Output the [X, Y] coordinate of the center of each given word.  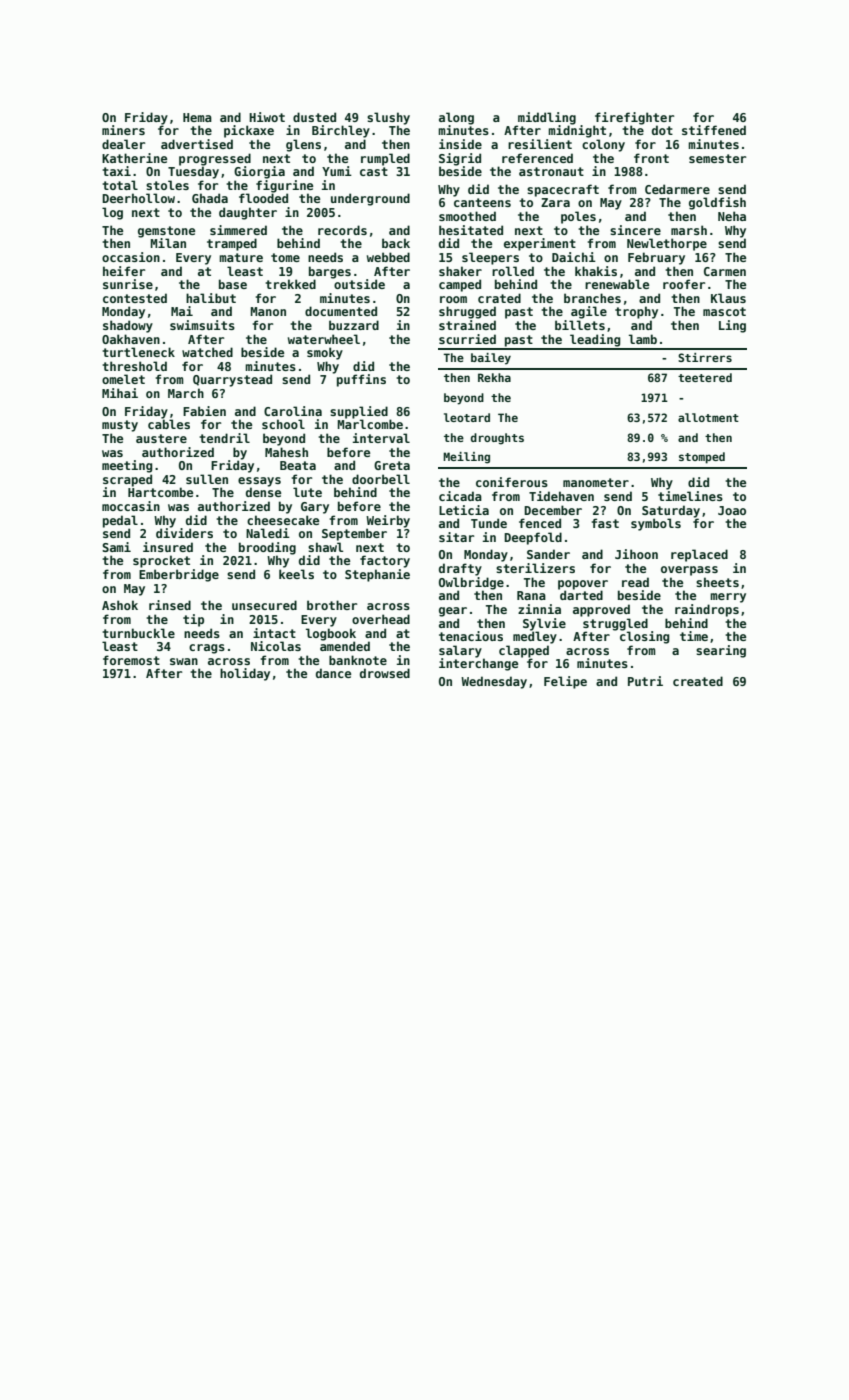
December [553, 510]
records [342, 230]
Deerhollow [138, 198]
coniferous [512, 482]
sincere [635, 230]
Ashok [120, 605]
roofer [684, 284]
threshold [134, 366]
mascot [724, 311]
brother [332, 605]
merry [728, 598]
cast [374, 171]
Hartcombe [160, 492]
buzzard [354, 325]
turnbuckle [138, 633]
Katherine [134, 158]
